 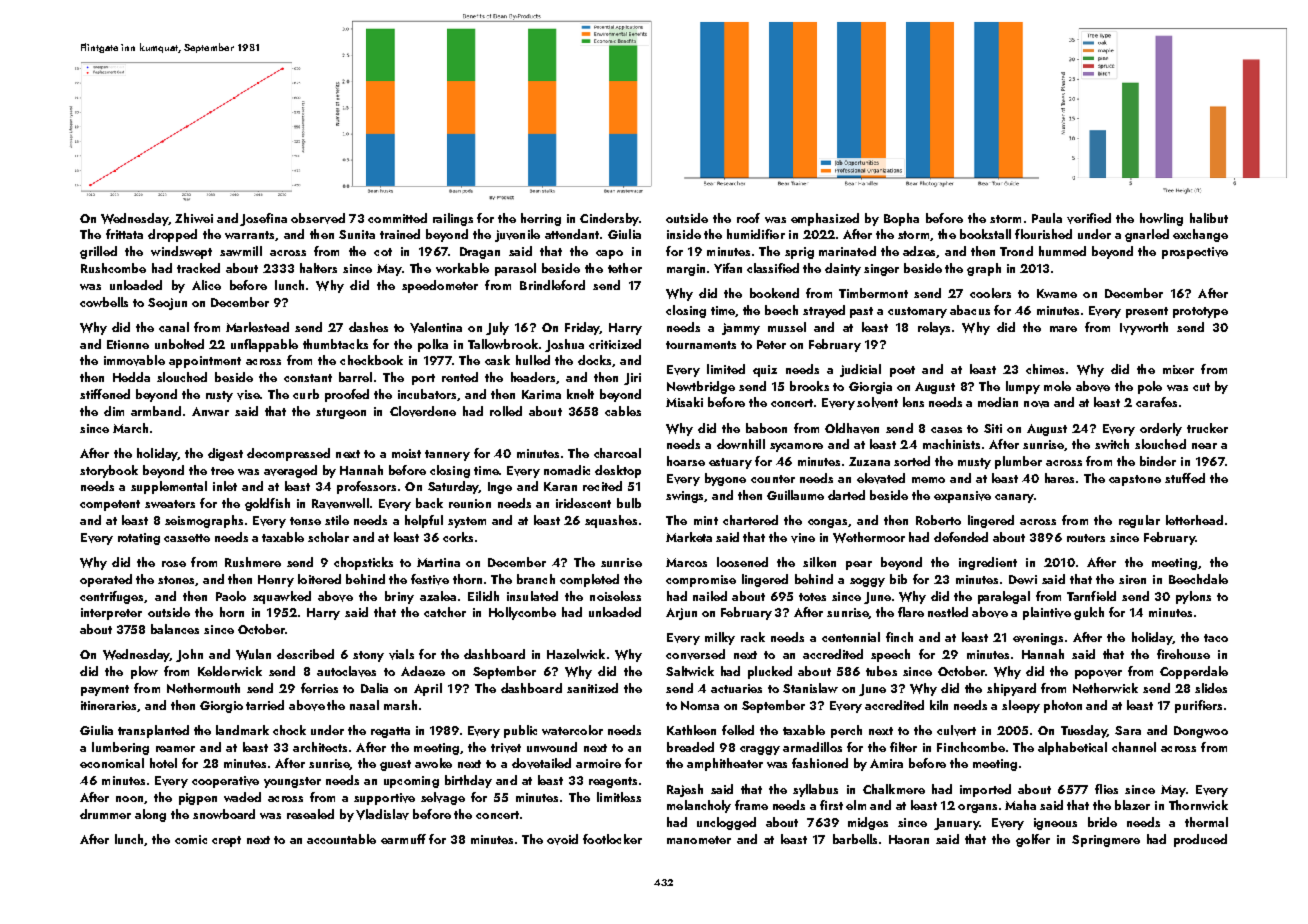 I want to click on rotating, so click(x=139, y=539).
